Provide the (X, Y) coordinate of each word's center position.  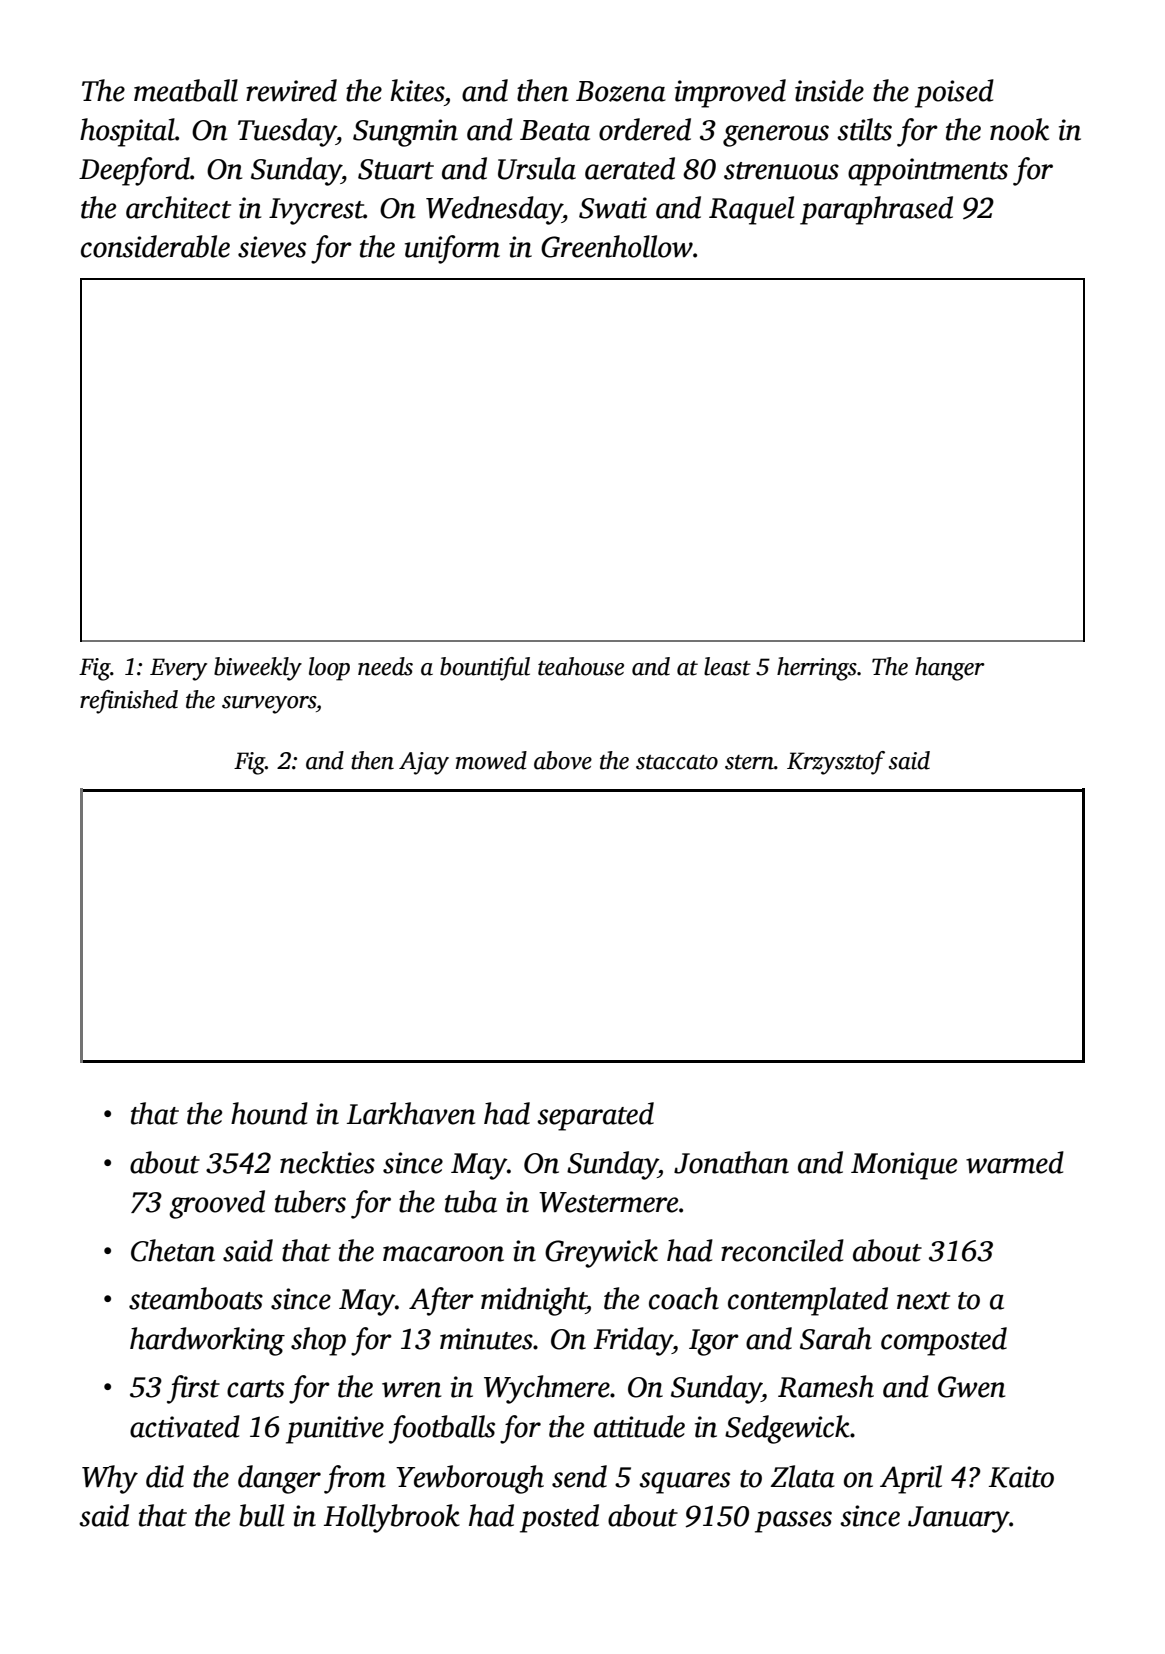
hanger (950, 669)
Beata (555, 130)
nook (1019, 129)
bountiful (485, 669)
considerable (155, 246)
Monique (904, 1166)
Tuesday (287, 132)
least (727, 666)
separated (595, 1116)
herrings (817, 669)
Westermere (608, 1202)
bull (261, 1515)
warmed (1015, 1162)
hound (269, 1113)
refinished (129, 702)
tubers (310, 1201)
